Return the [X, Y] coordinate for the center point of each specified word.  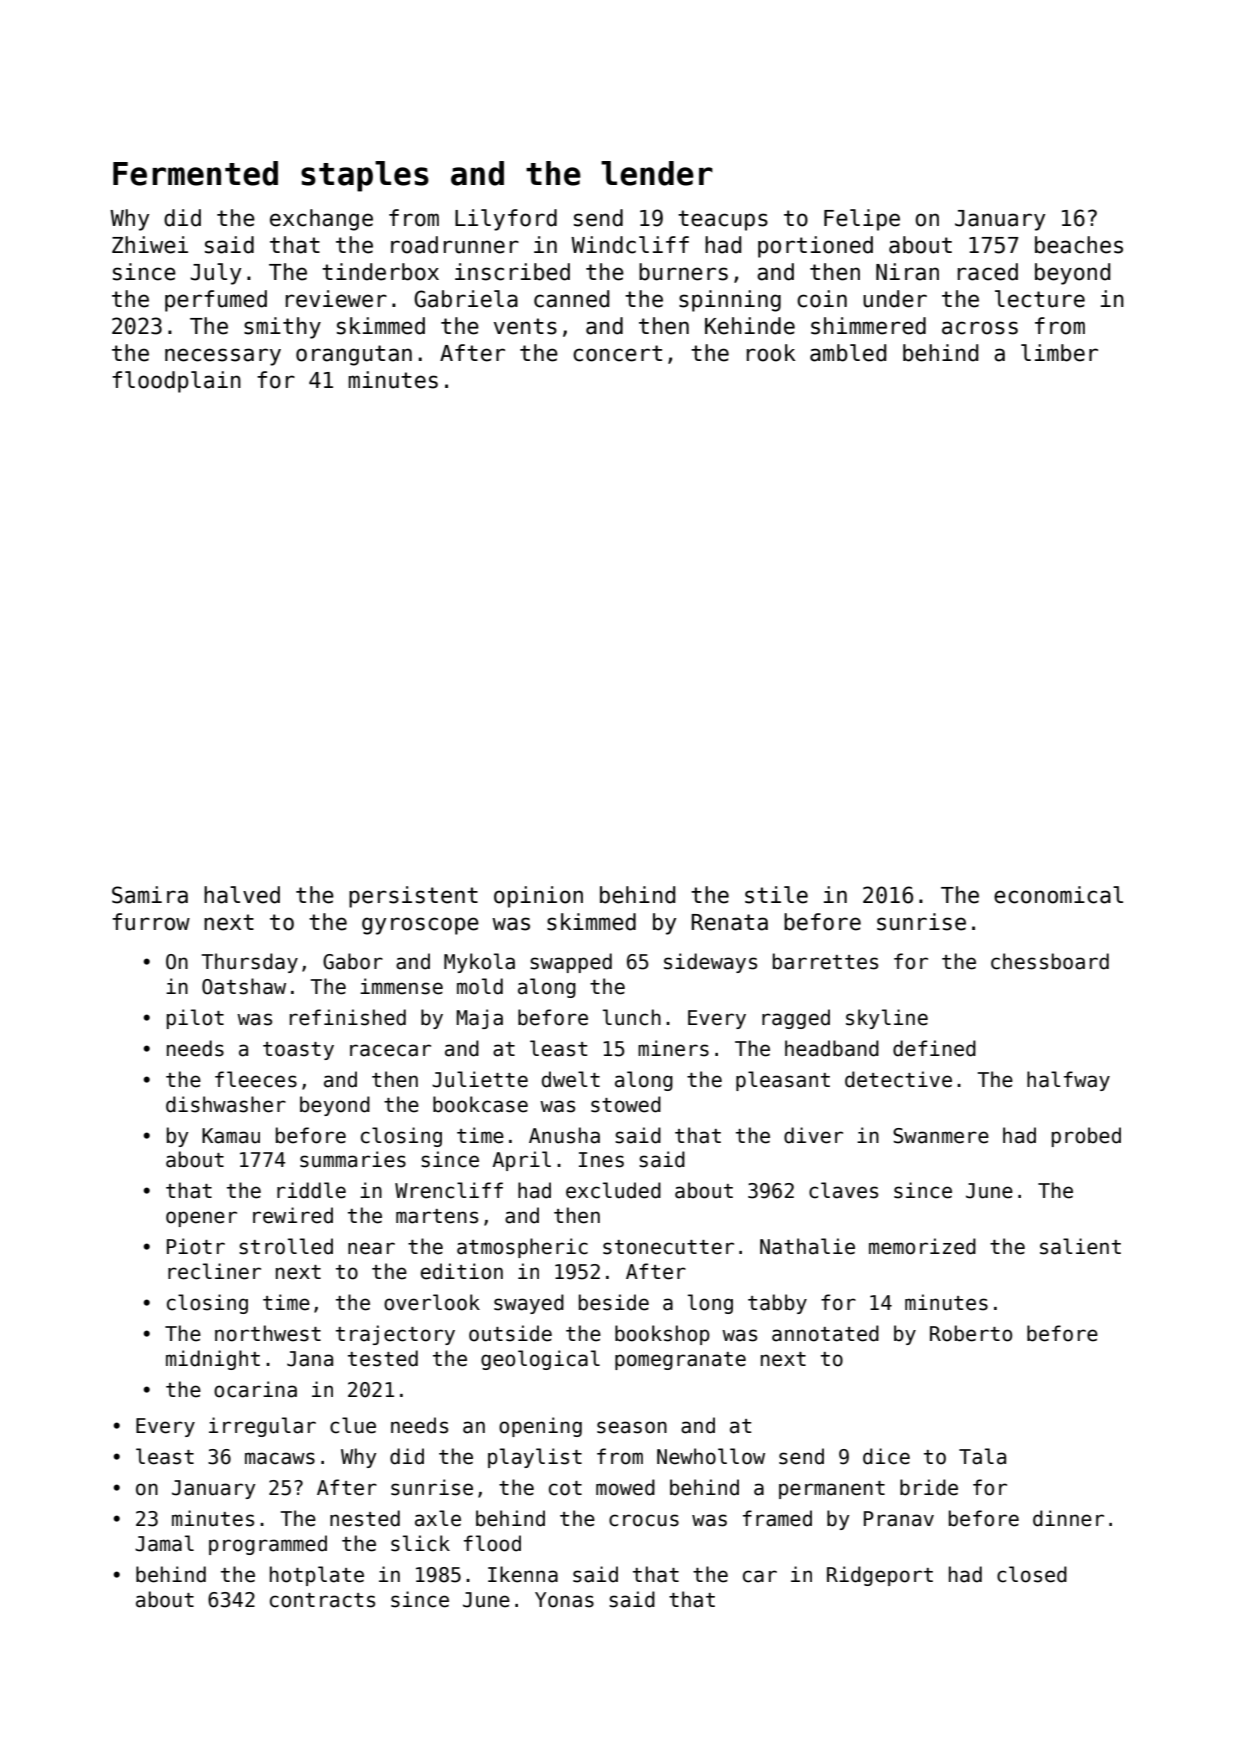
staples [365, 176]
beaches [1079, 245]
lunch [632, 1017]
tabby [777, 1304]
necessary [223, 357]
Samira [150, 895]
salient [1080, 1246]
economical [1058, 895]
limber [1059, 353]
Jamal [164, 1543]
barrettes [825, 961]
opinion [538, 897]
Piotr [196, 1246]
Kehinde [750, 326]
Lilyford [506, 220]
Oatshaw [244, 986]
